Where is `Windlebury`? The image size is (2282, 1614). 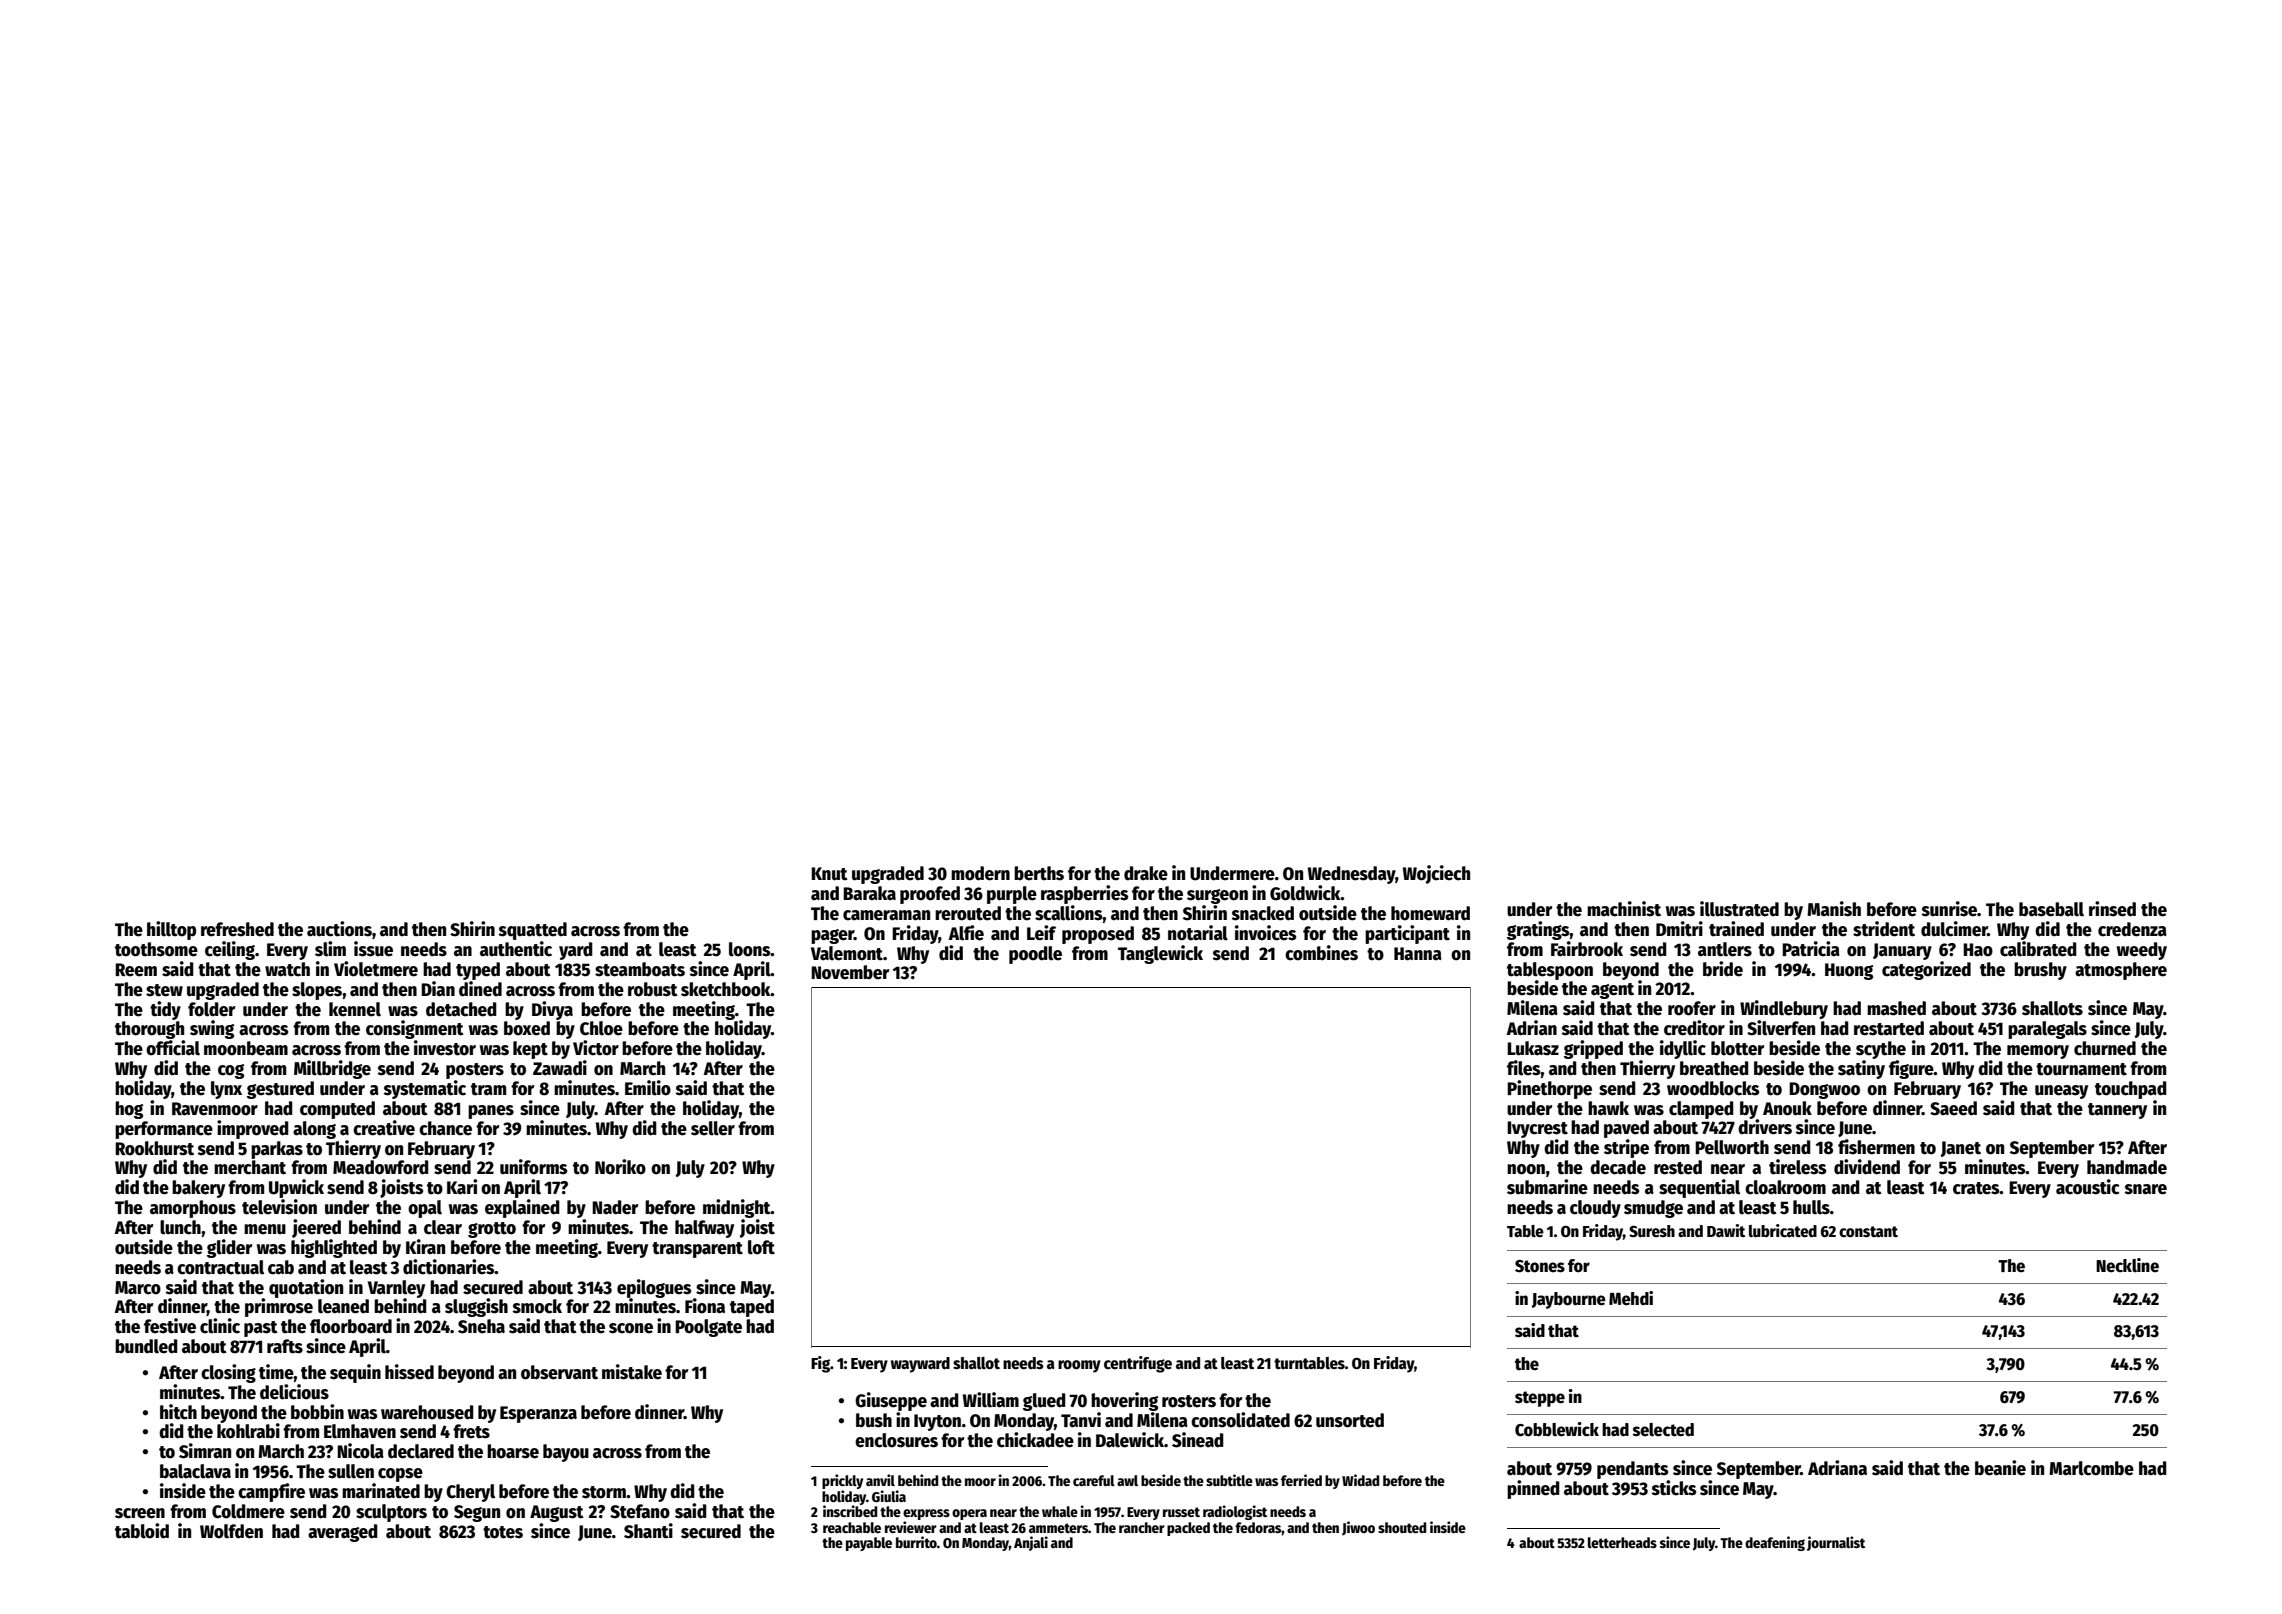 Windlebury is located at coordinates (1784, 1009).
